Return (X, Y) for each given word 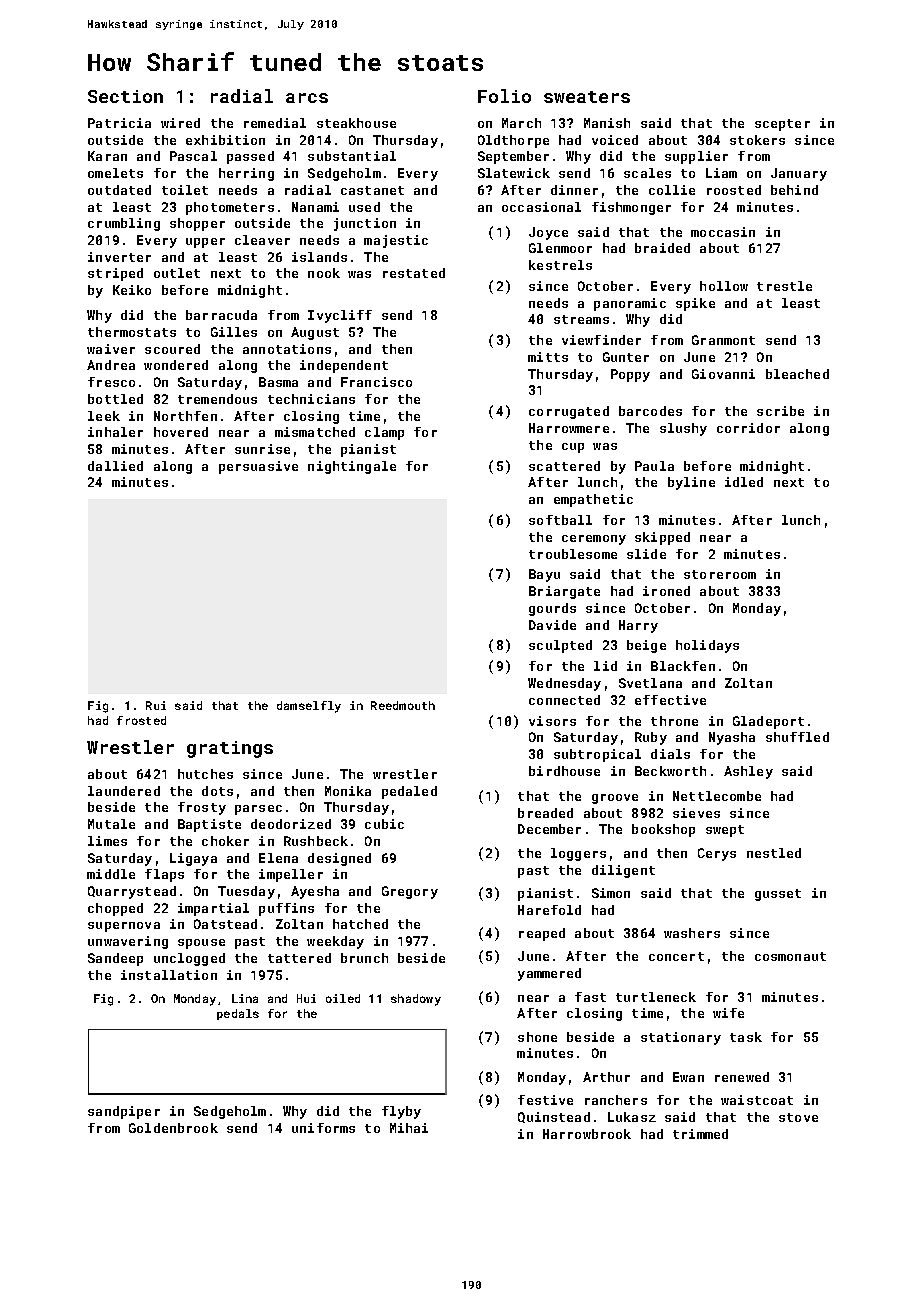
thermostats (132, 332)
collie (672, 190)
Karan (107, 156)
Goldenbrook (173, 1128)
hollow (724, 286)
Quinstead (554, 1117)
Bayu (544, 575)
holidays (707, 646)
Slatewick (514, 173)
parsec (258, 810)
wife (728, 1013)
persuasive (258, 467)
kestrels (560, 265)
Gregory (410, 892)
